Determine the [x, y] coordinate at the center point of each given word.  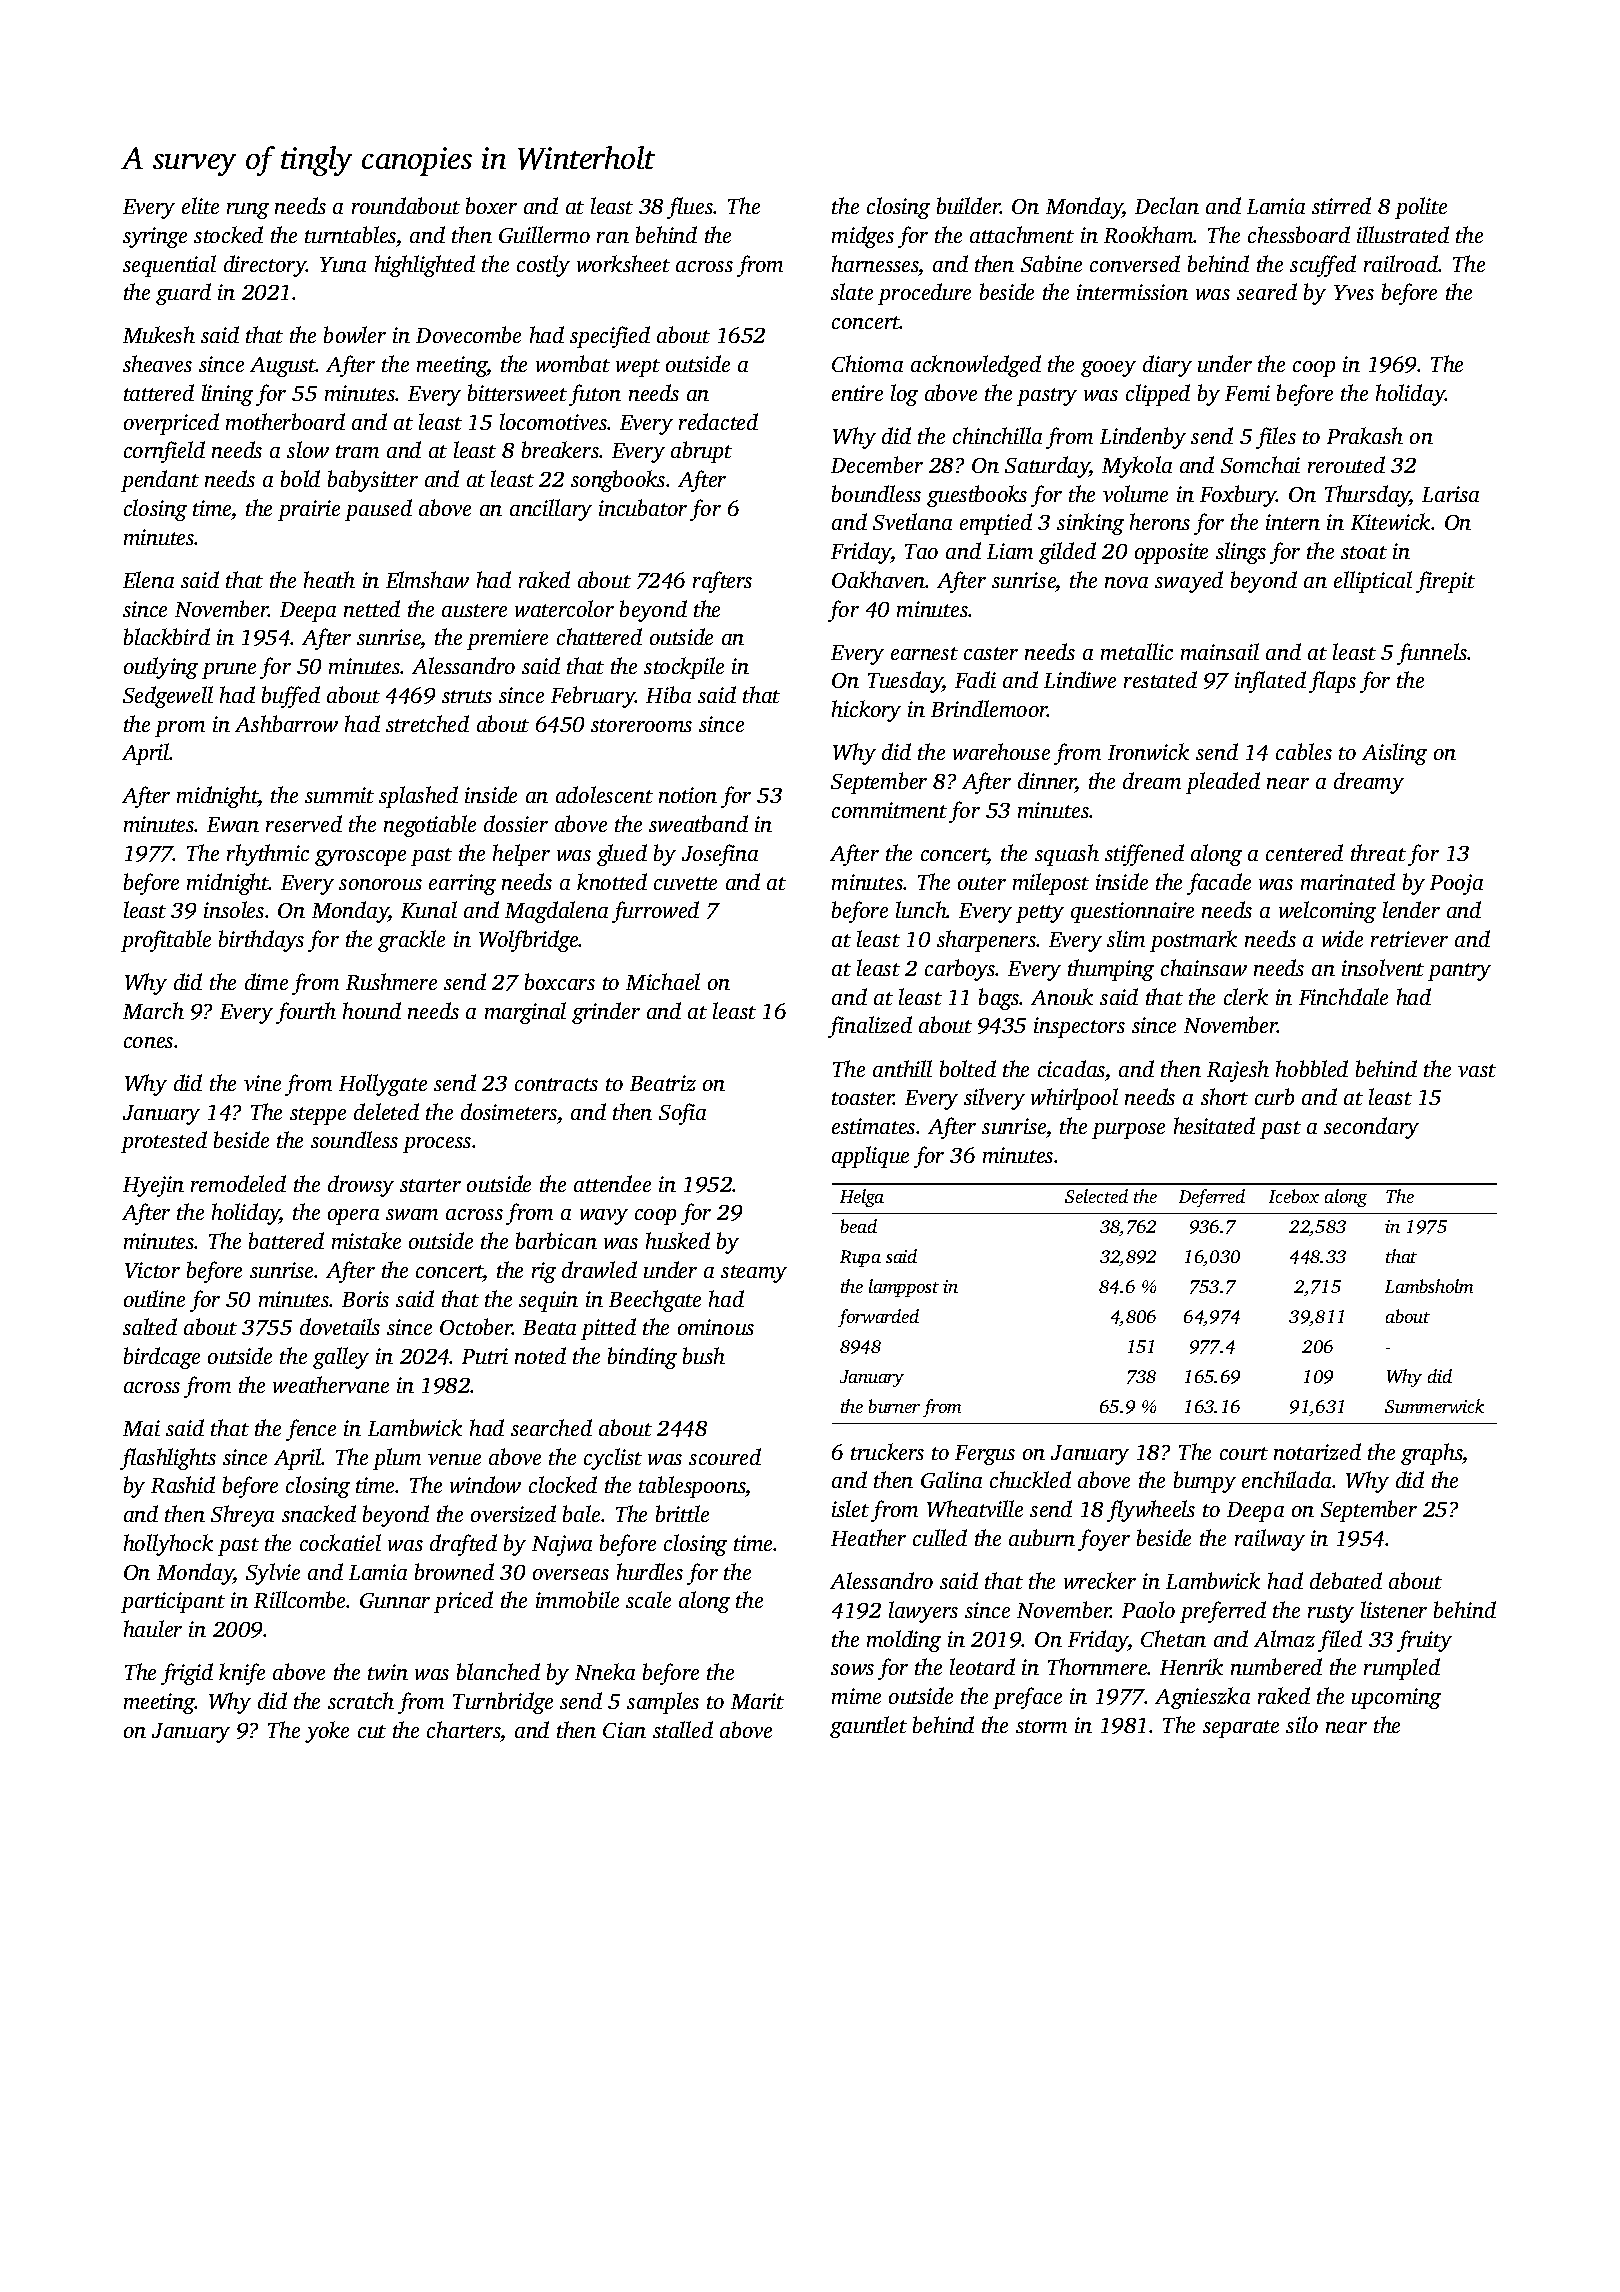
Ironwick [1148, 751]
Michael [663, 981]
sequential [169, 266]
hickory [866, 711]
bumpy [1205, 1482]
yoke [327, 1732]
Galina [951, 1479]
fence [311, 1430]
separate [1241, 1729]
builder [969, 205]
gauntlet [868, 1727]
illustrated [1403, 234]
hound [372, 1010]
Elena [148, 579]
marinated [1348, 881]
